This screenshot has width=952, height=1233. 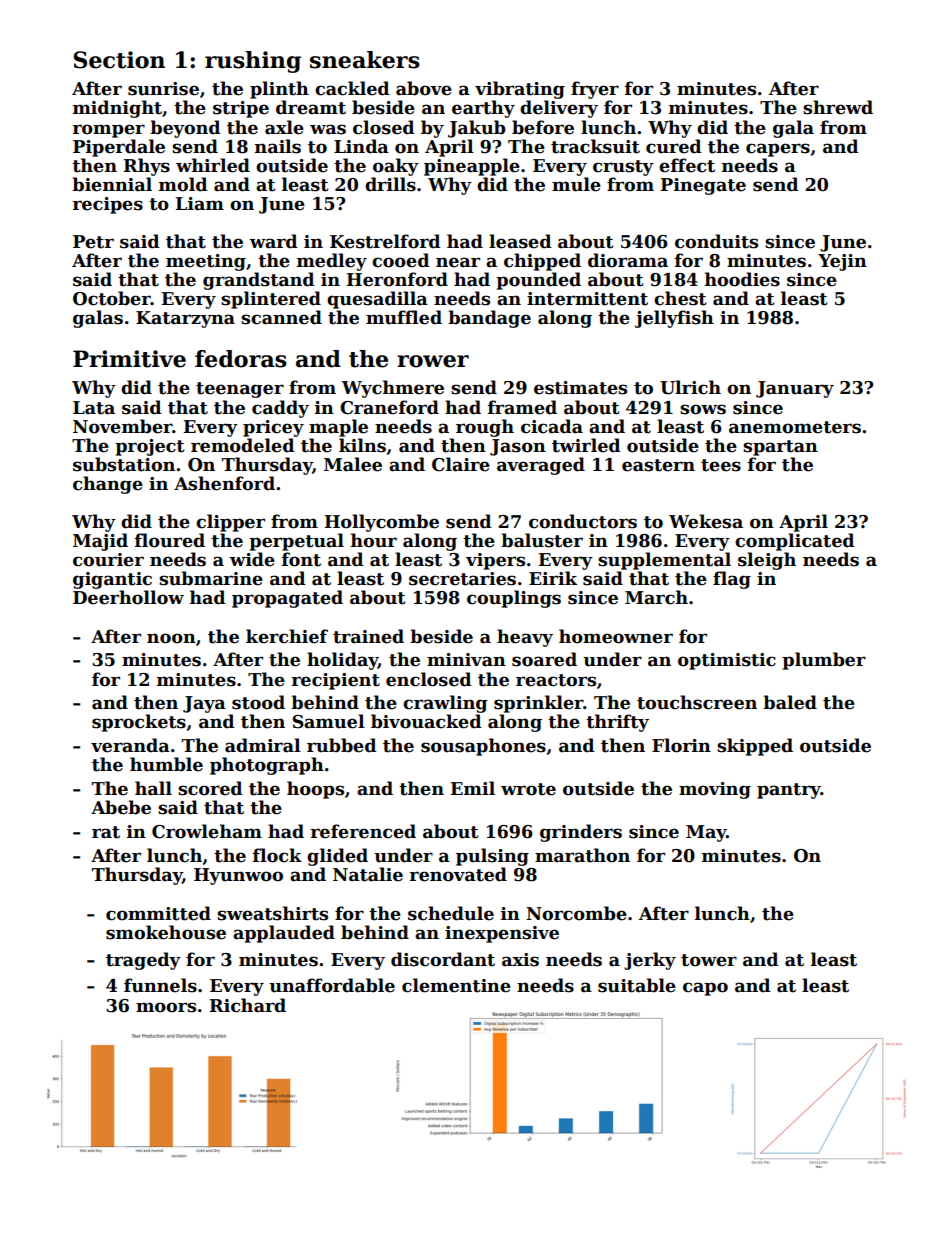 What do you see at coordinates (171, 638) in the screenshot?
I see `noon` at bounding box center [171, 638].
